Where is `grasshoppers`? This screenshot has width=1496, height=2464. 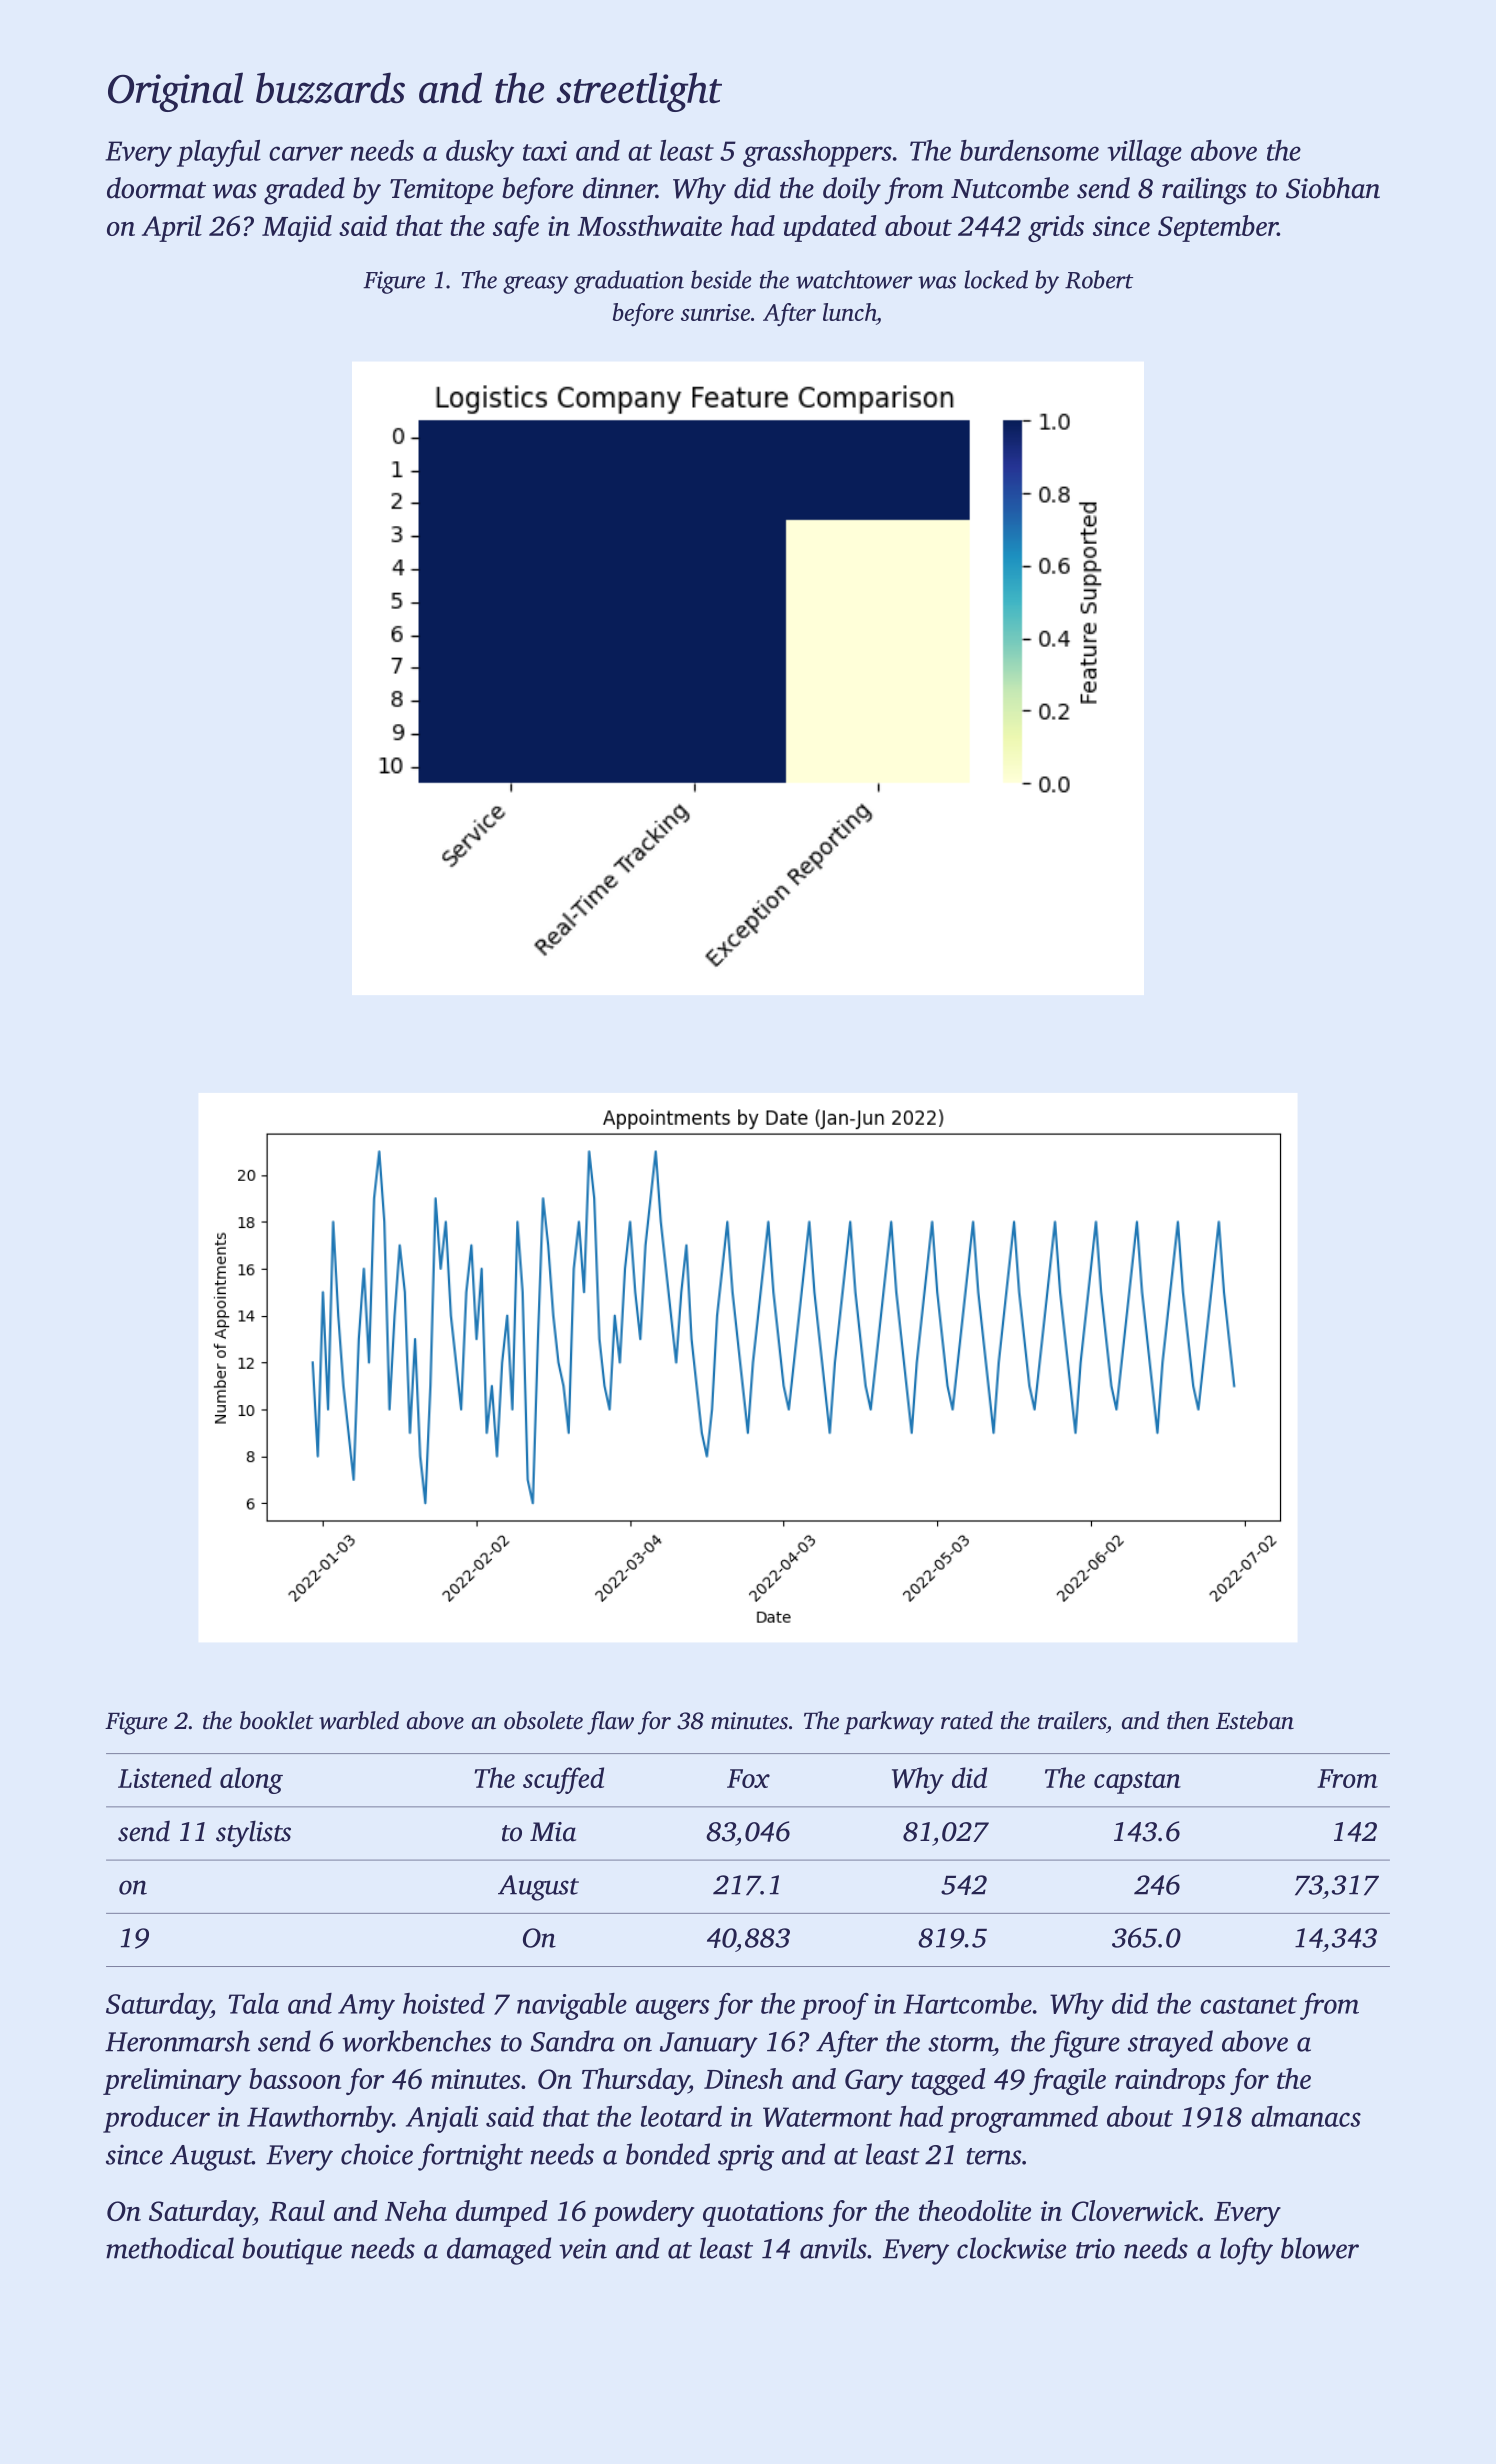
grasshoppers is located at coordinates (817, 153).
